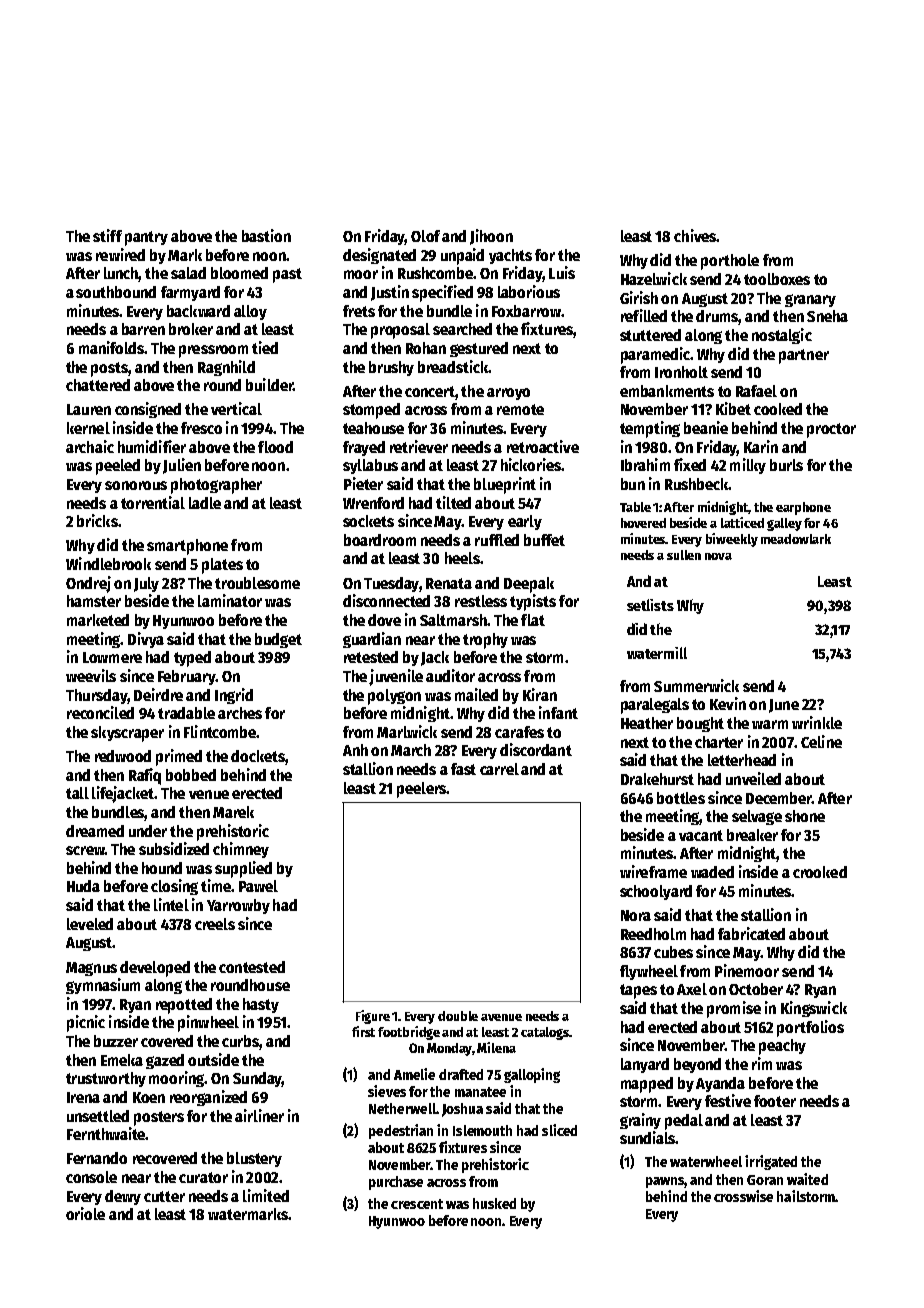  I want to click on typed, so click(192, 659).
